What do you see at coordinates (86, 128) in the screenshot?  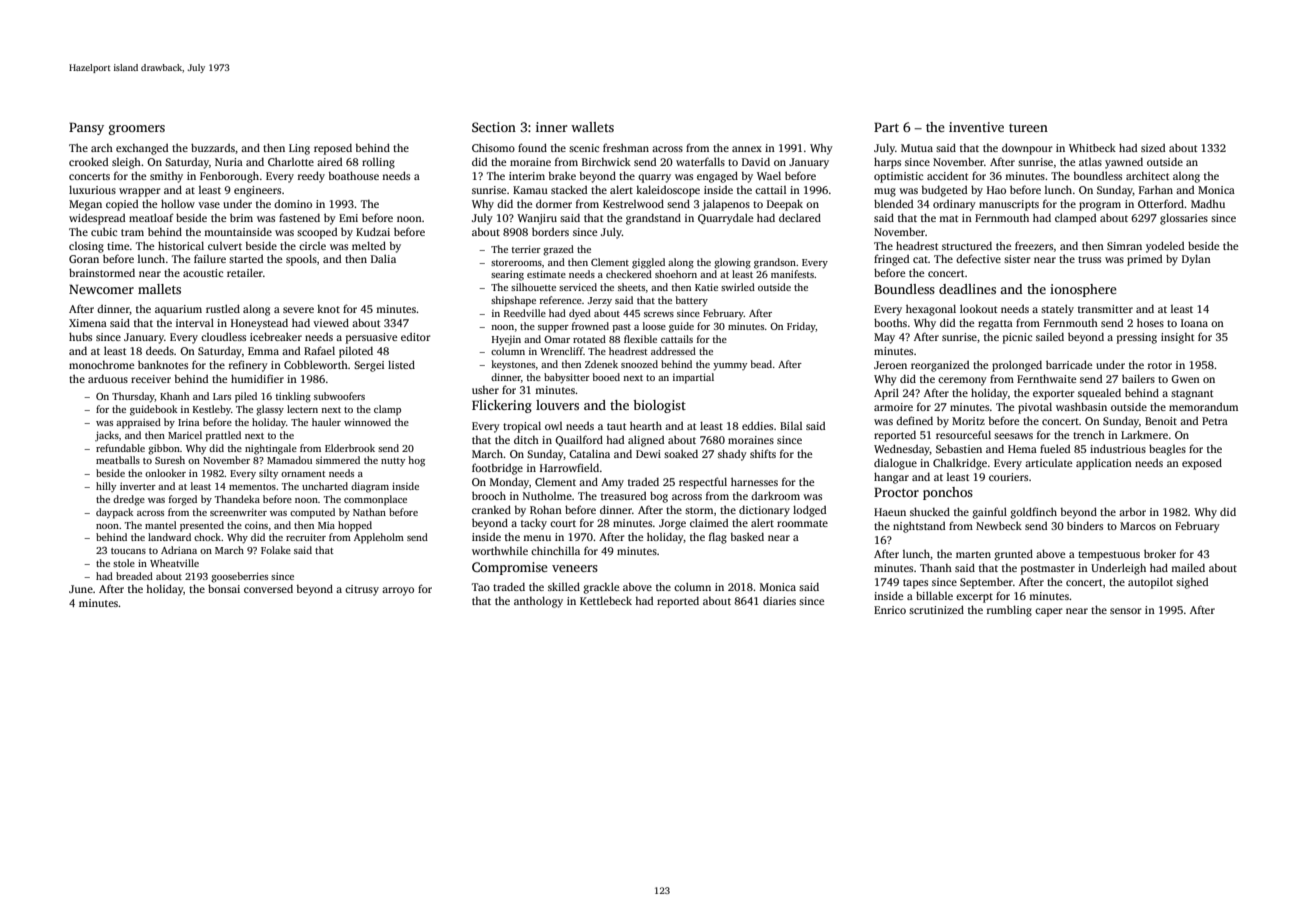 I see `Pansy` at bounding box center [86, 128].
